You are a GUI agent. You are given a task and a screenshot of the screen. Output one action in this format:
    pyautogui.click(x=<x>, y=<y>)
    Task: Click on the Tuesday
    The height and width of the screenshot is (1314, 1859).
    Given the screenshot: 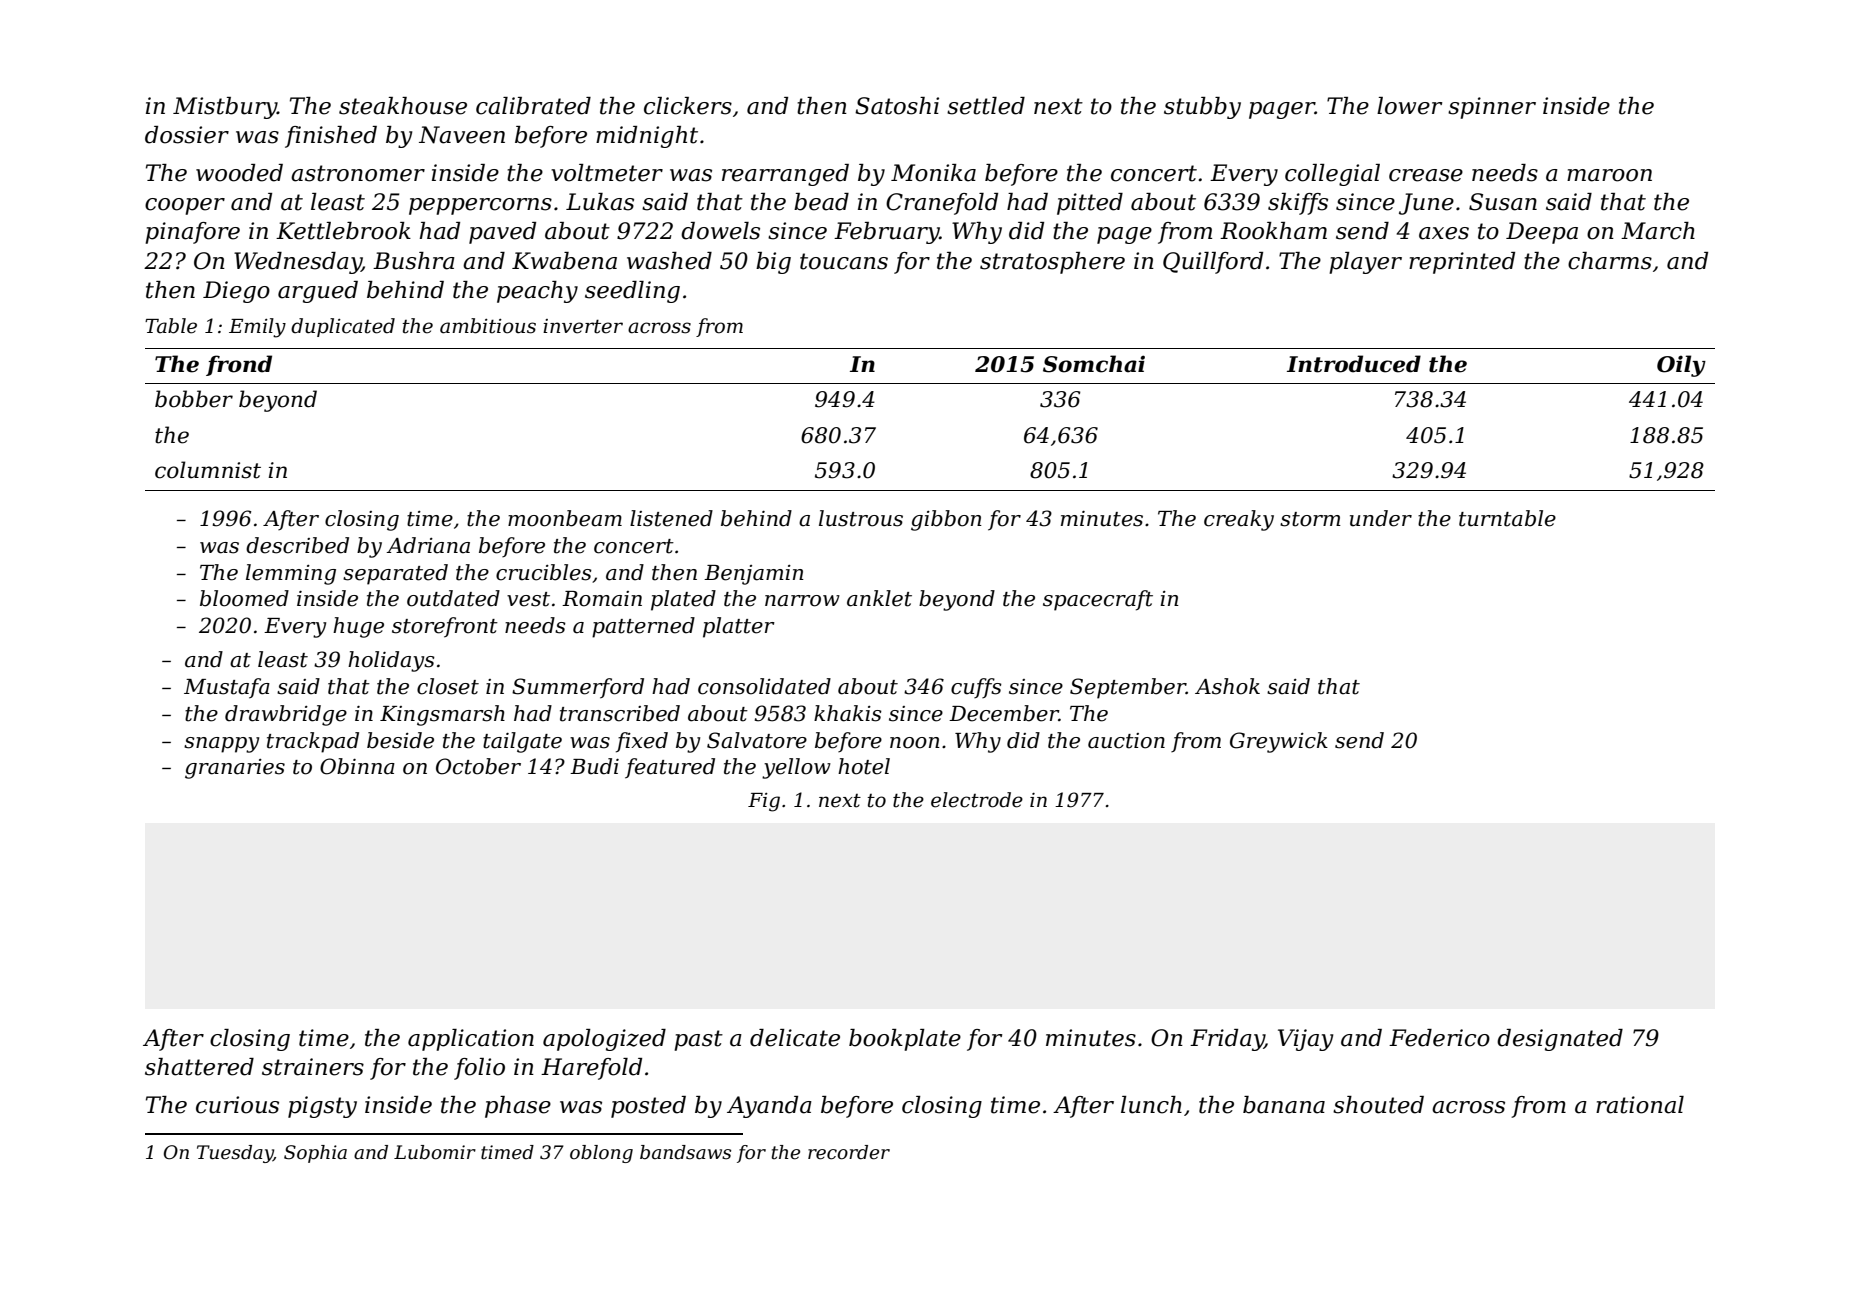 What is the action you would take?
    pyautogui.click(x=235, y=1154)
